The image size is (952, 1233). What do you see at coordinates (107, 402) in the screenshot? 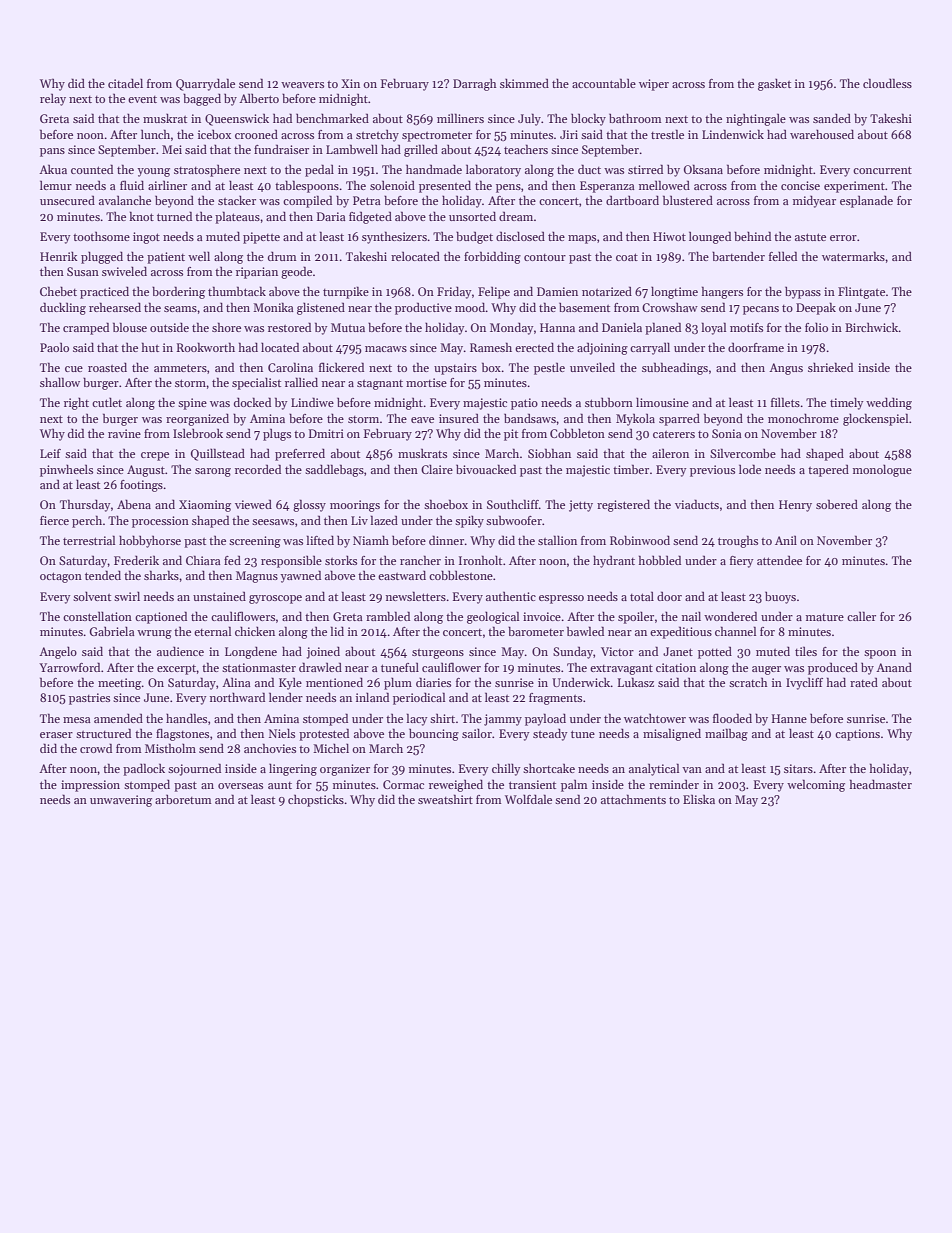
I see `cutlet` at bounding box center [107, 402].
